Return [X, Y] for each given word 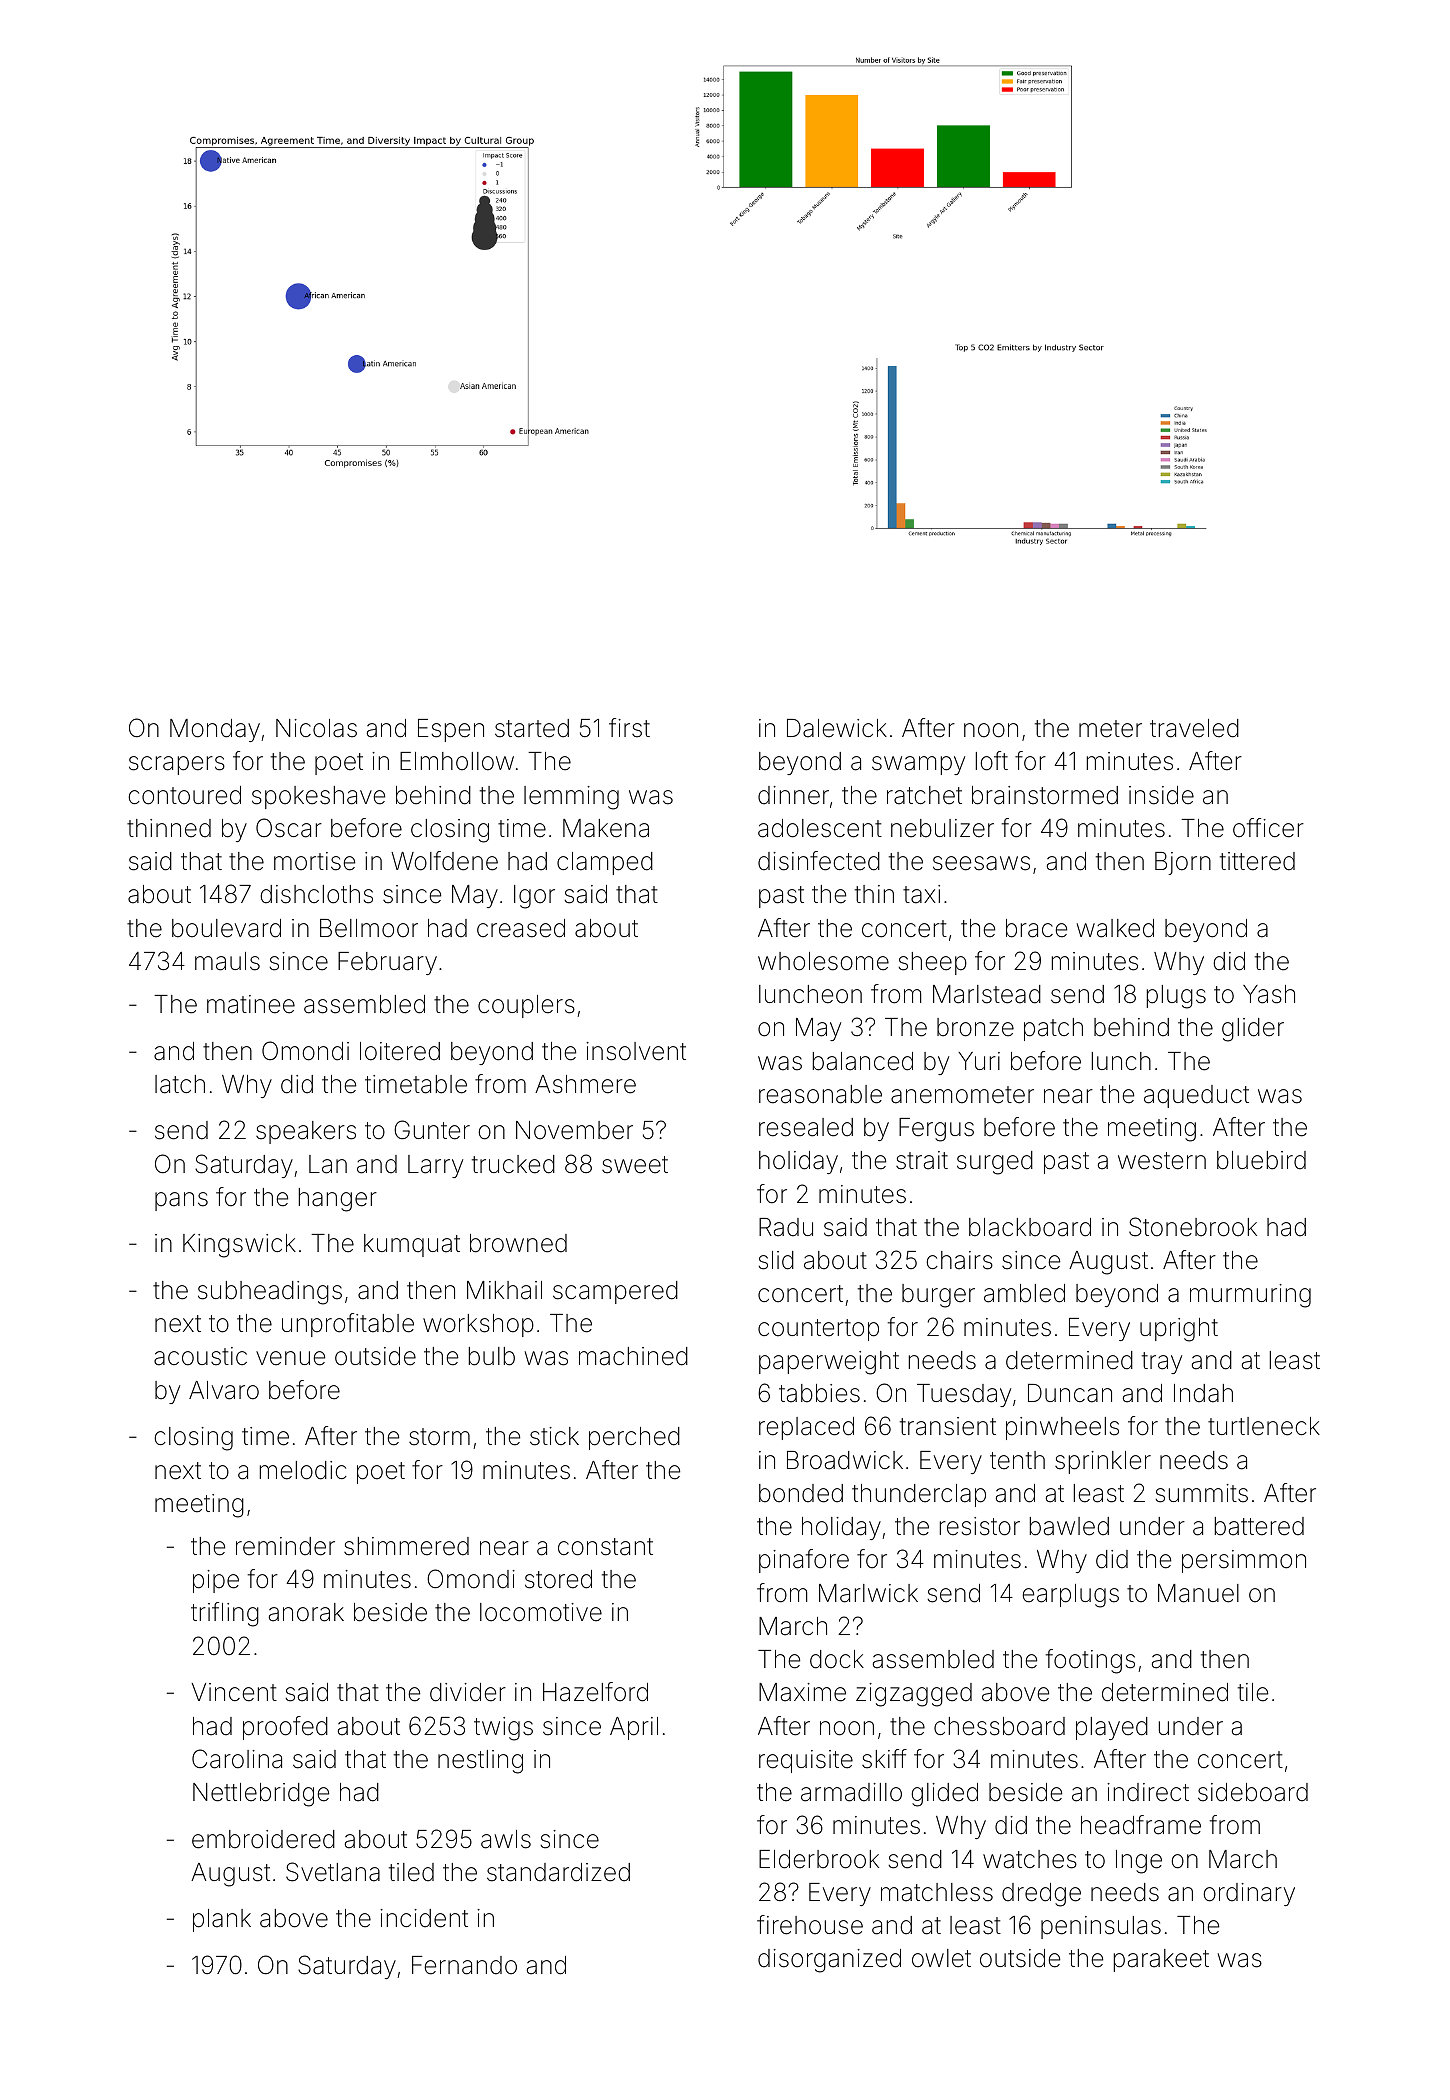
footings [1090, 1661]
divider [468, 1692]
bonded [801, 1493]
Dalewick [837, 728]
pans [181, 1201]
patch [1053, 1029]
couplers [526, 1006]
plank [222, 1920]
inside [1161, 795]
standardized [558, 1872]
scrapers [177, 765]
